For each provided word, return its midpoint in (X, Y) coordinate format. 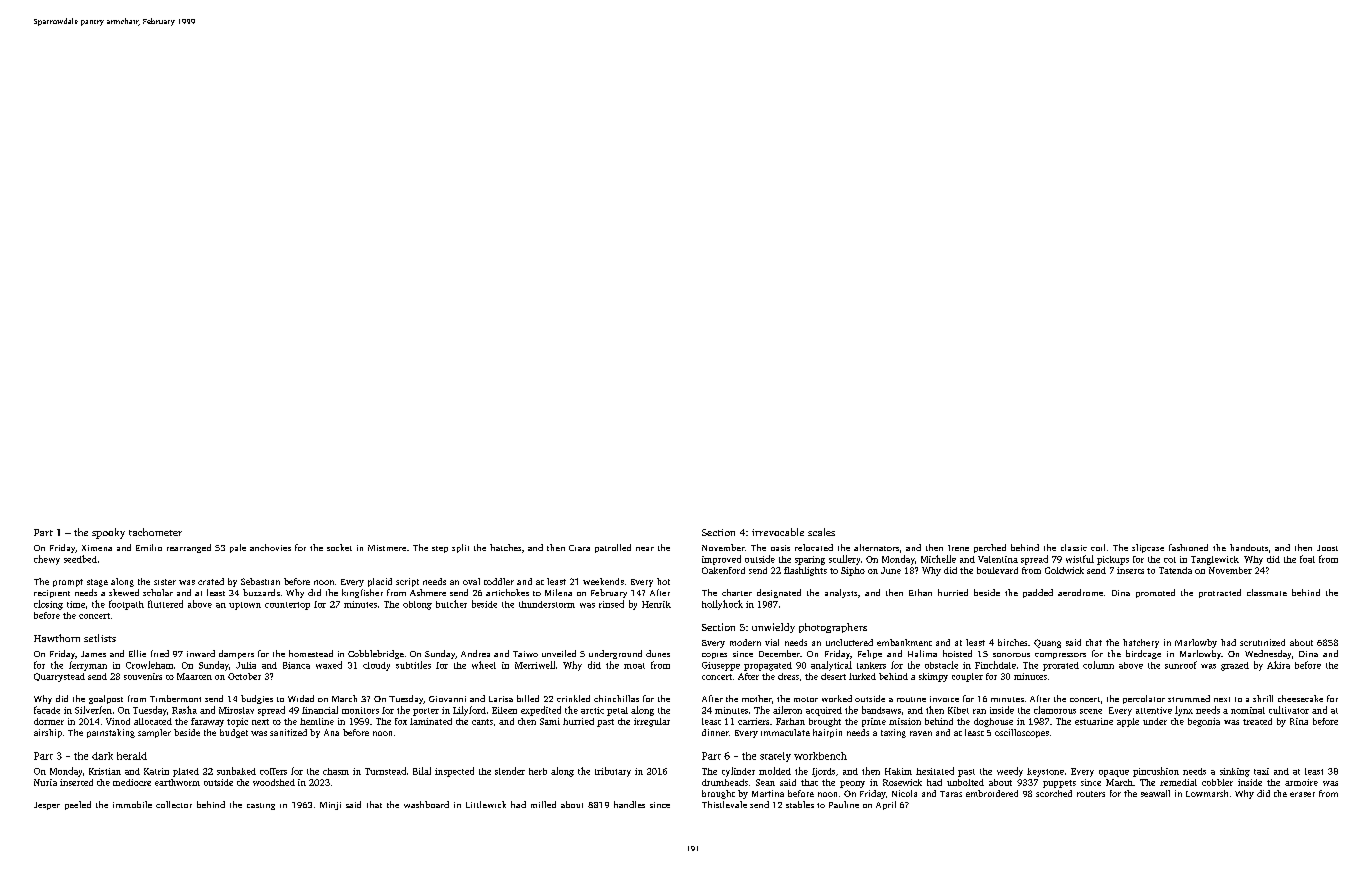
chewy (47, 560)
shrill (1263, 698)
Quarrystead (59, 677)
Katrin (156, 771)
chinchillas (616, 698)
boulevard (997, 570)
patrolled (613, 548)
